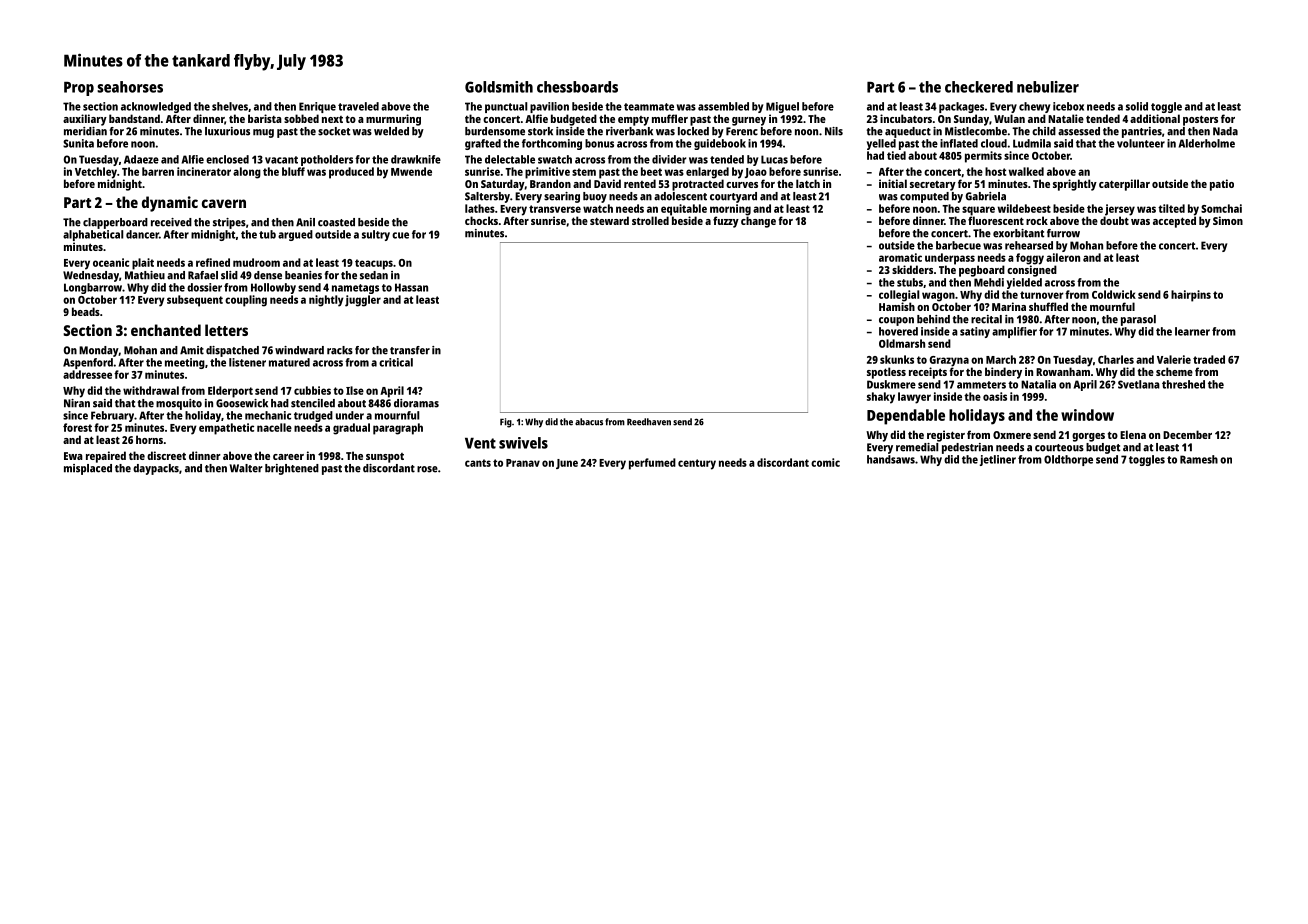 The height and width of the screenshot is (924, 1308). What do you see at coordinates (742, 131) in the screenshot?
I see `Ferenc` at bounding box center [742, 131].
